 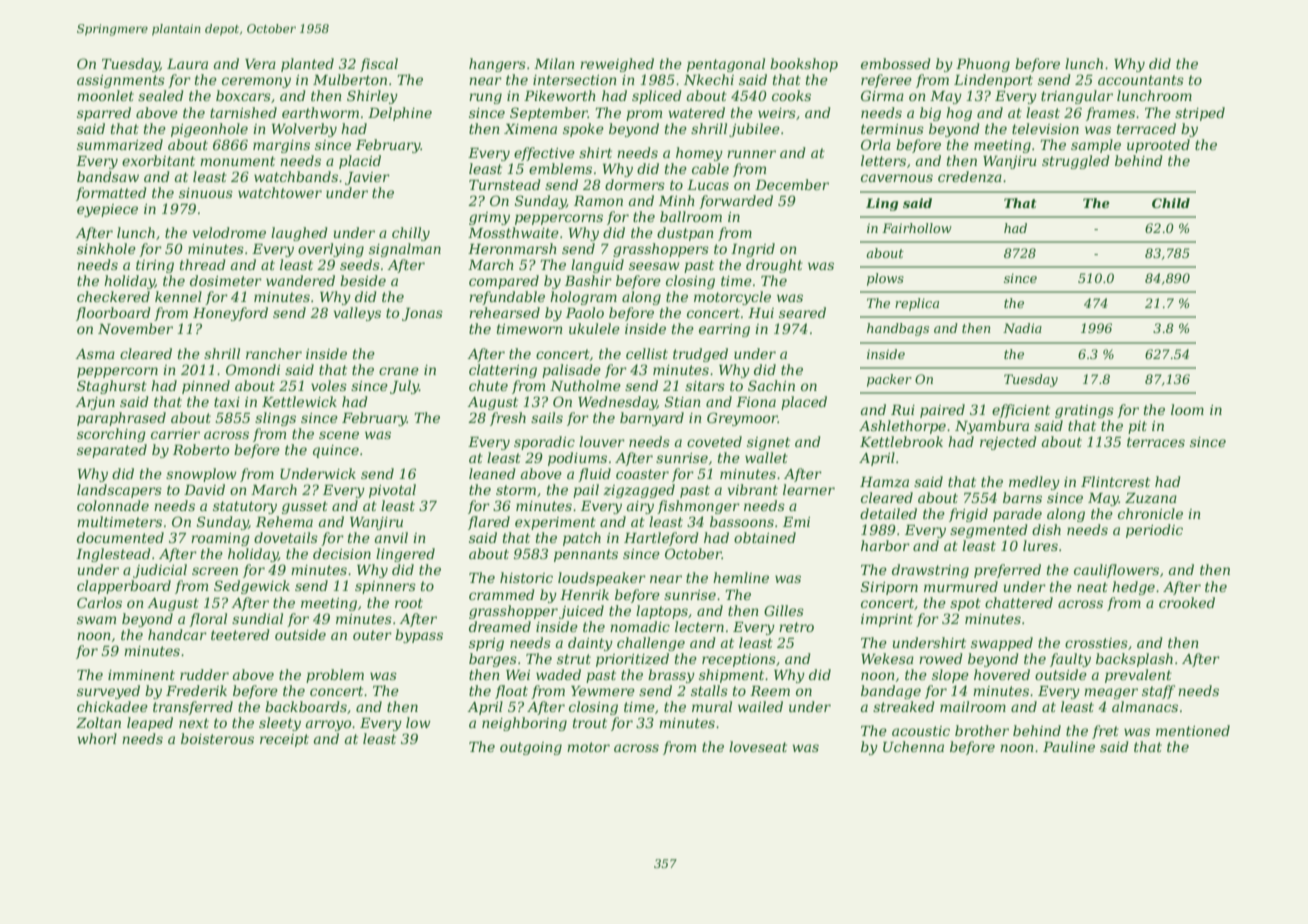 I want to click on Hartleford, so click(x=661, y=539).
